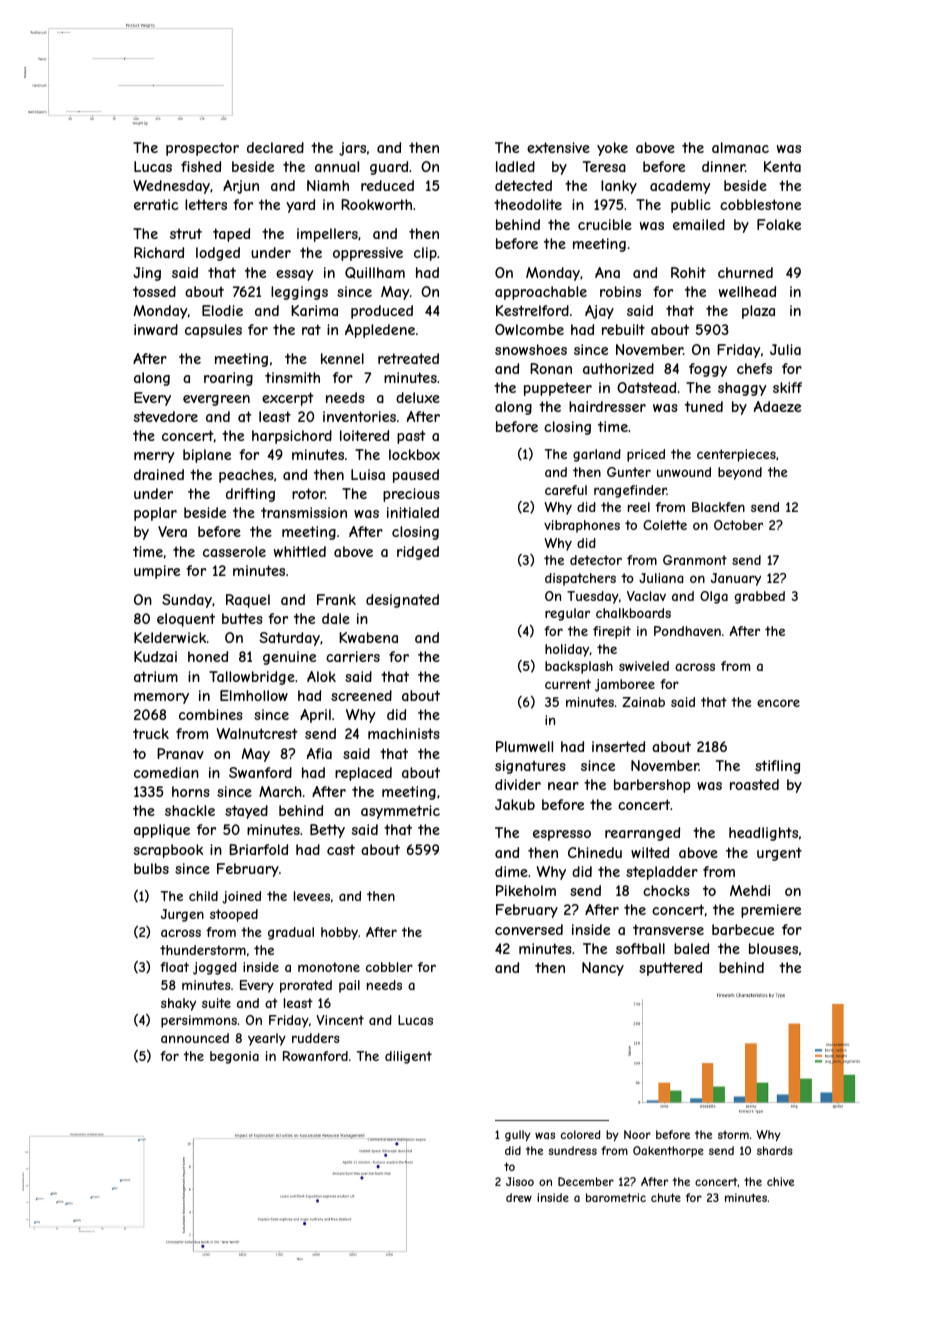 The height and width of the page is (1327, 935). Describe the element at coordinates (291, 933) in the page. I see `gradual` at that location.
